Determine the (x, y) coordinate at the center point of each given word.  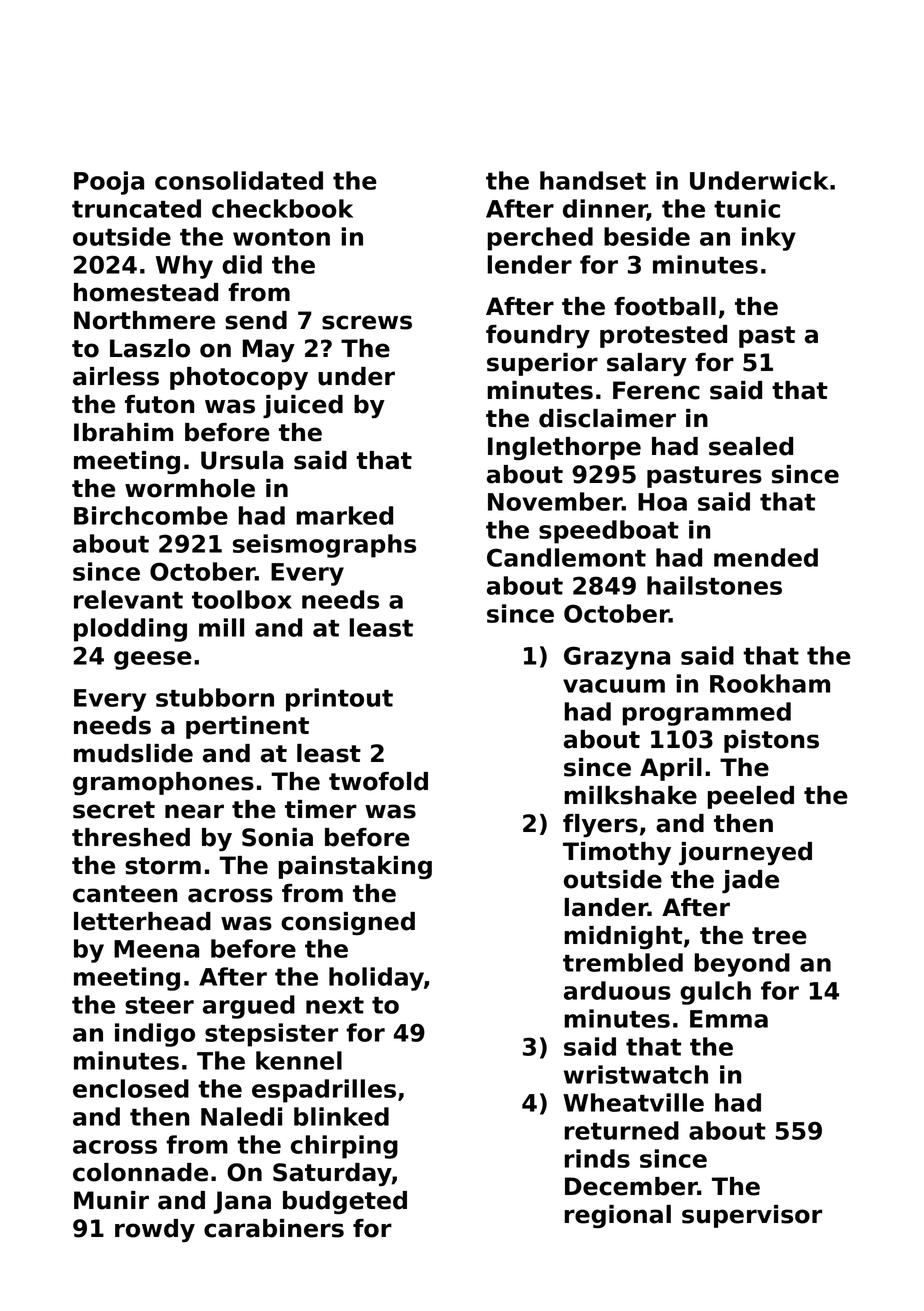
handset (593, 180)
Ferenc (656, 390)
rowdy (155, 1230)
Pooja (109, 183)
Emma (729, 1019)
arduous (617, 990)
